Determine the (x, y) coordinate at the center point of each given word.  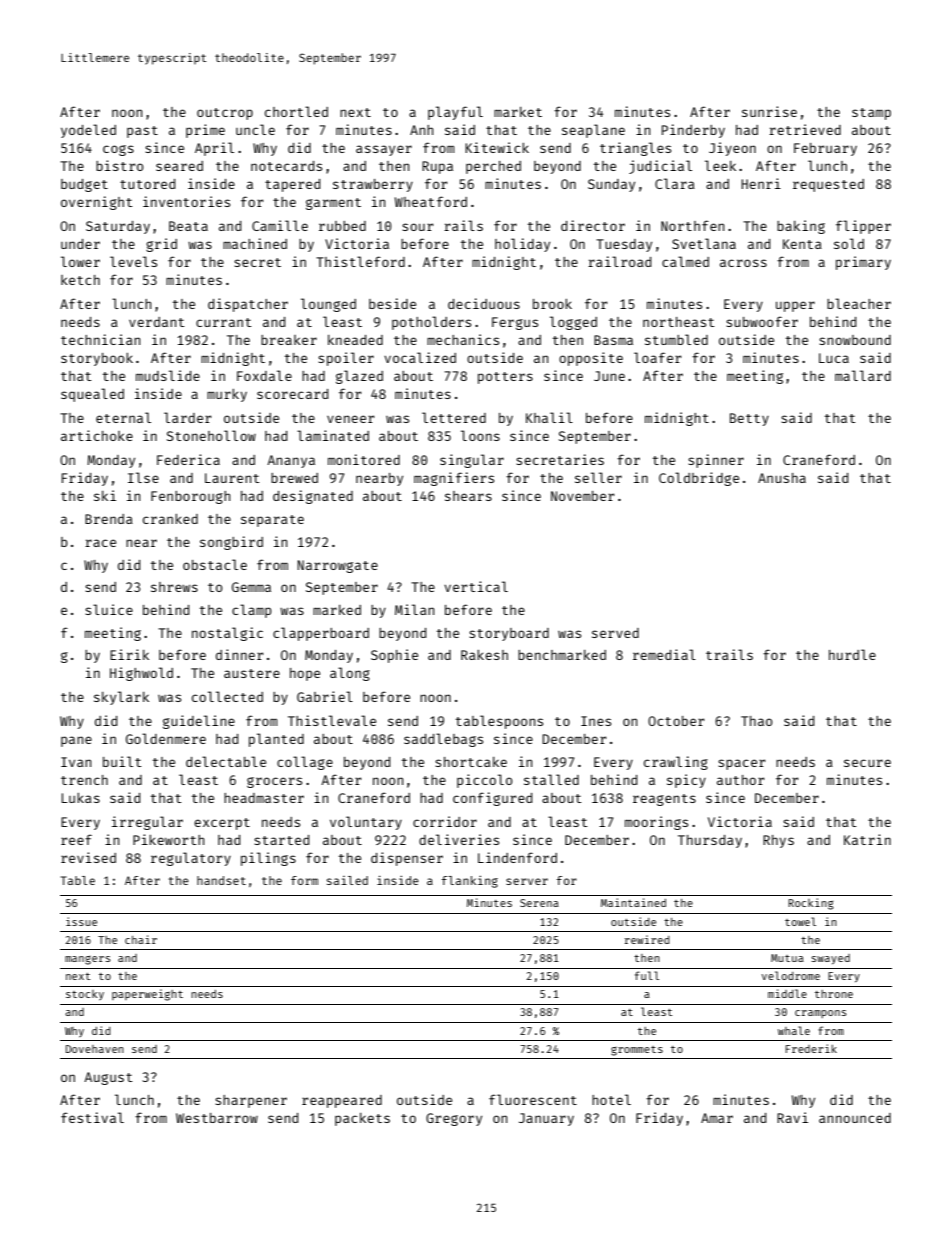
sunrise (769, 111)
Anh (421, 130)
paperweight (147, 995)
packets (362, 1119)
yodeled (88, 131)
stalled (551, 779)
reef (76, 839)
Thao (757, 721)
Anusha (782, 478)
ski (105, 495)
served (615, 633)
